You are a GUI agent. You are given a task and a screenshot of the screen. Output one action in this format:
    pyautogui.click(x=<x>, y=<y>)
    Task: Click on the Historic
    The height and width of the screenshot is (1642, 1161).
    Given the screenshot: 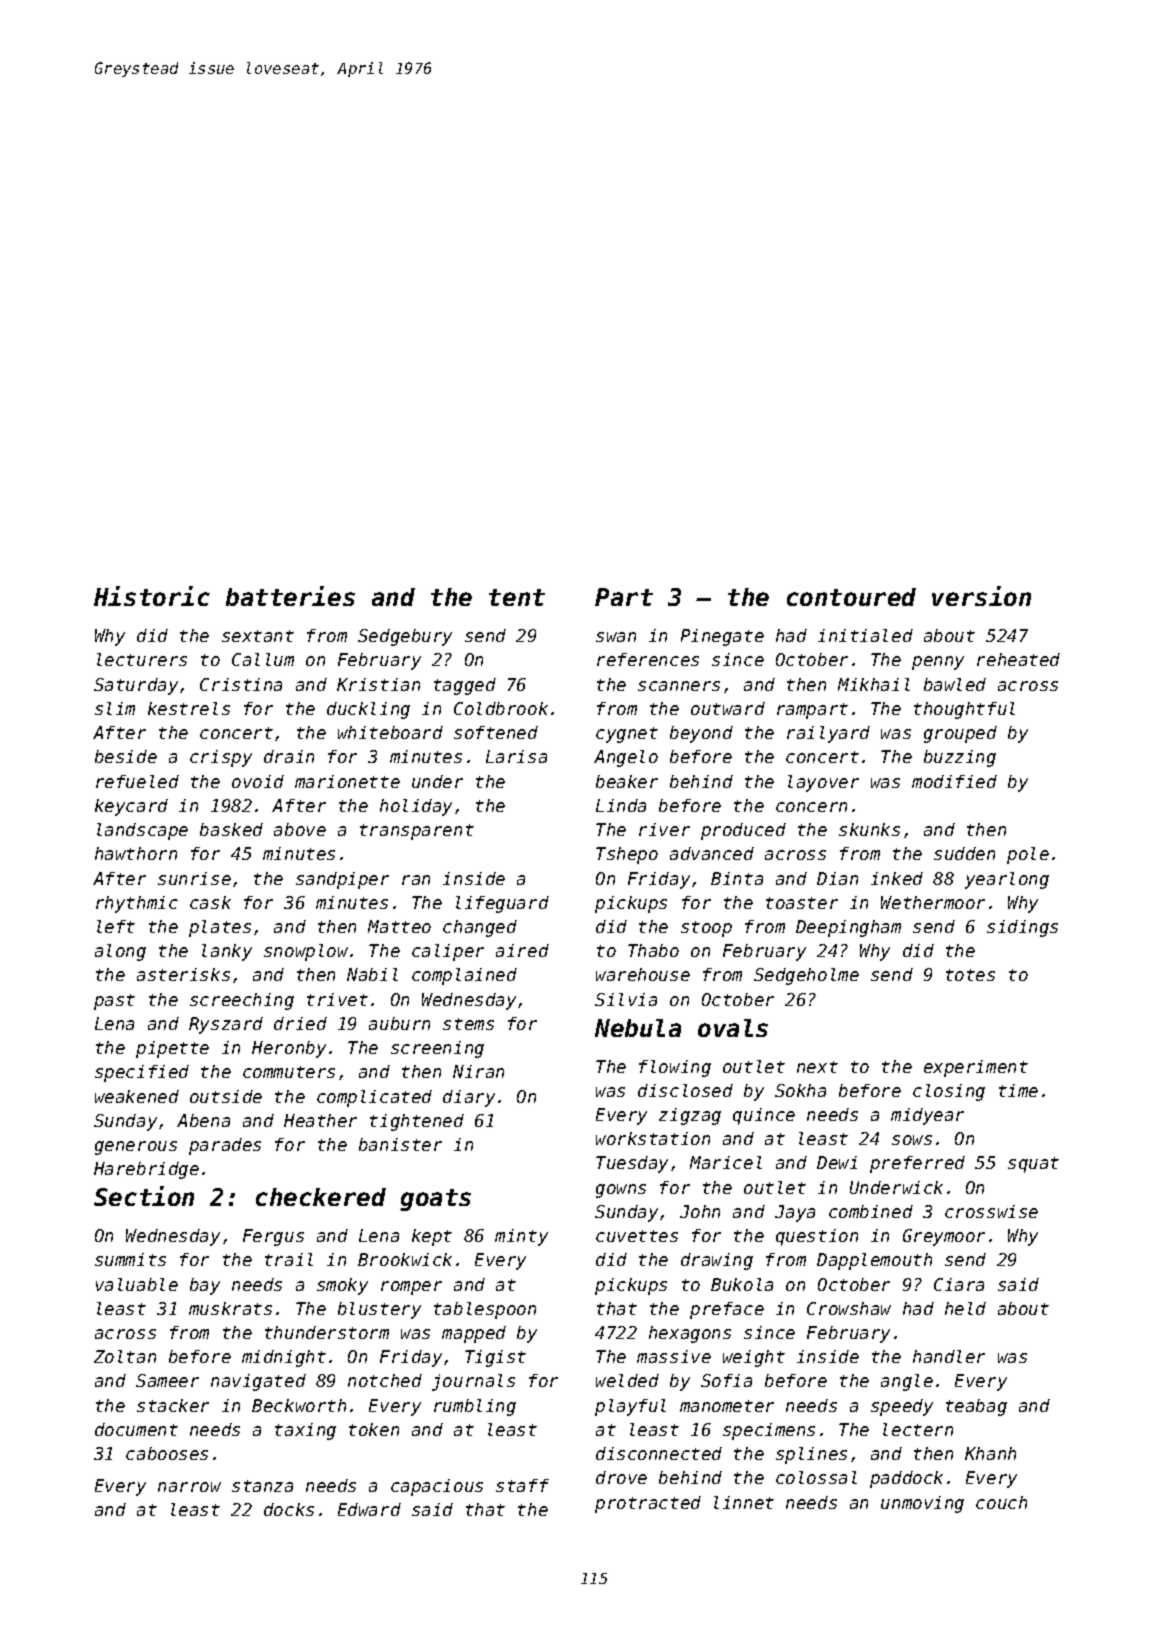 What is the action you would take?
    pyautogui.click(x=152, y=596)
